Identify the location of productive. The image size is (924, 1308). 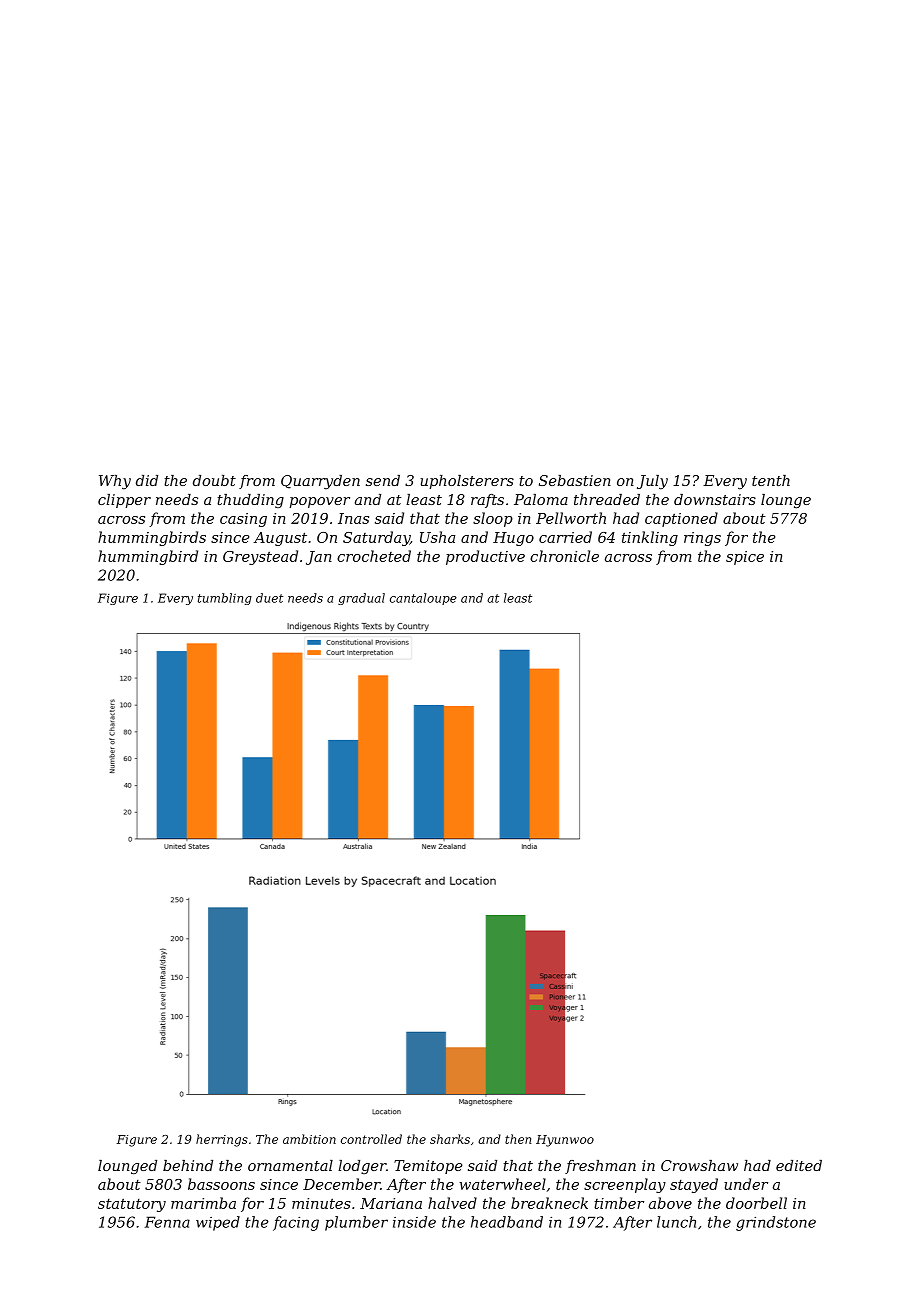
(485, 557).
